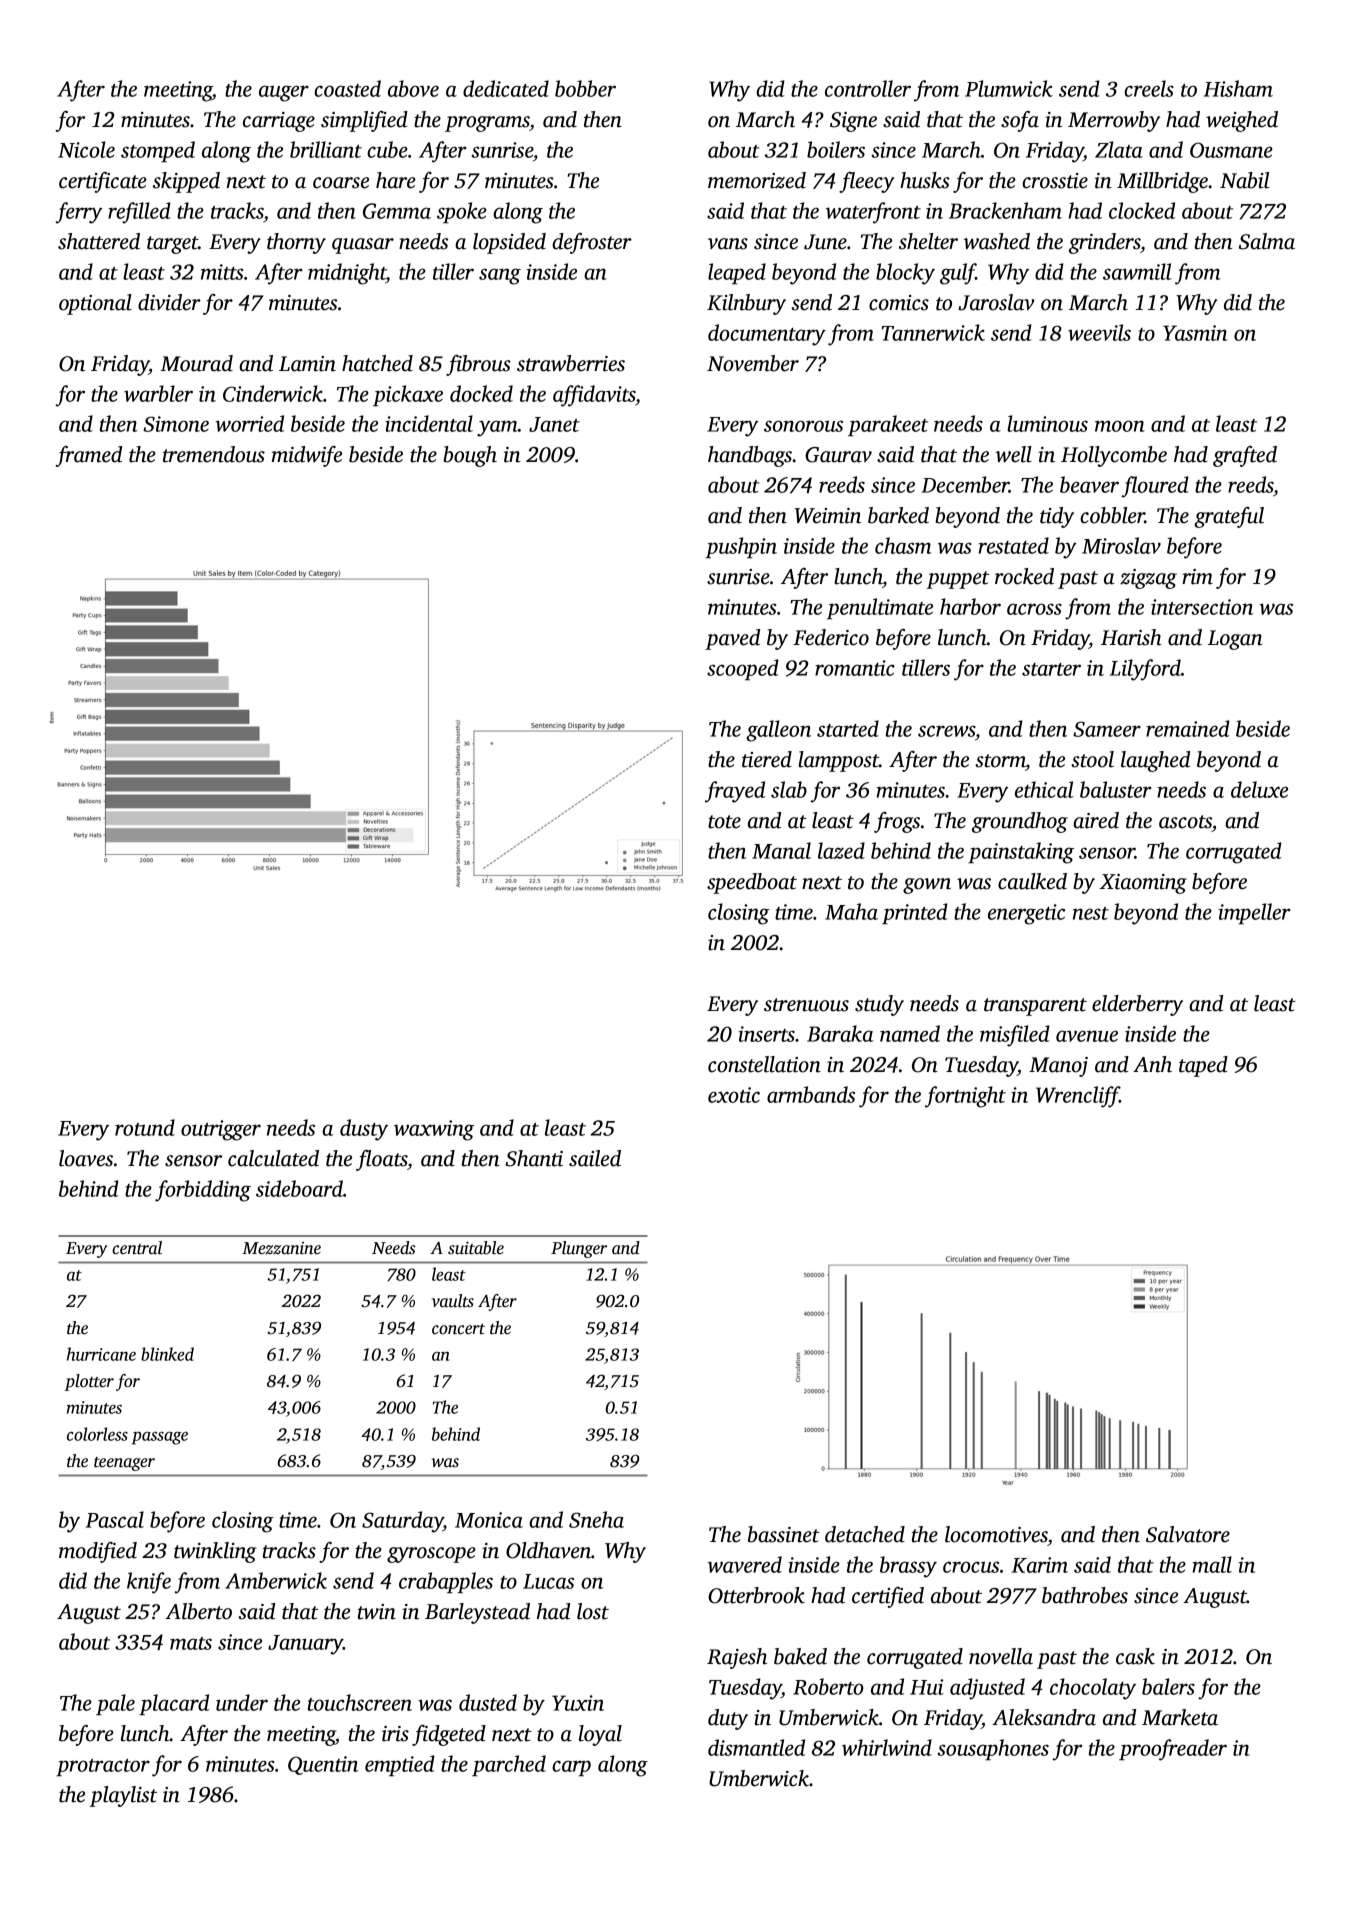 The height and width of the page is (1916, 1355). Describe the element at coordinates (811, 1094) in the page. I see `armbands` at that location.
